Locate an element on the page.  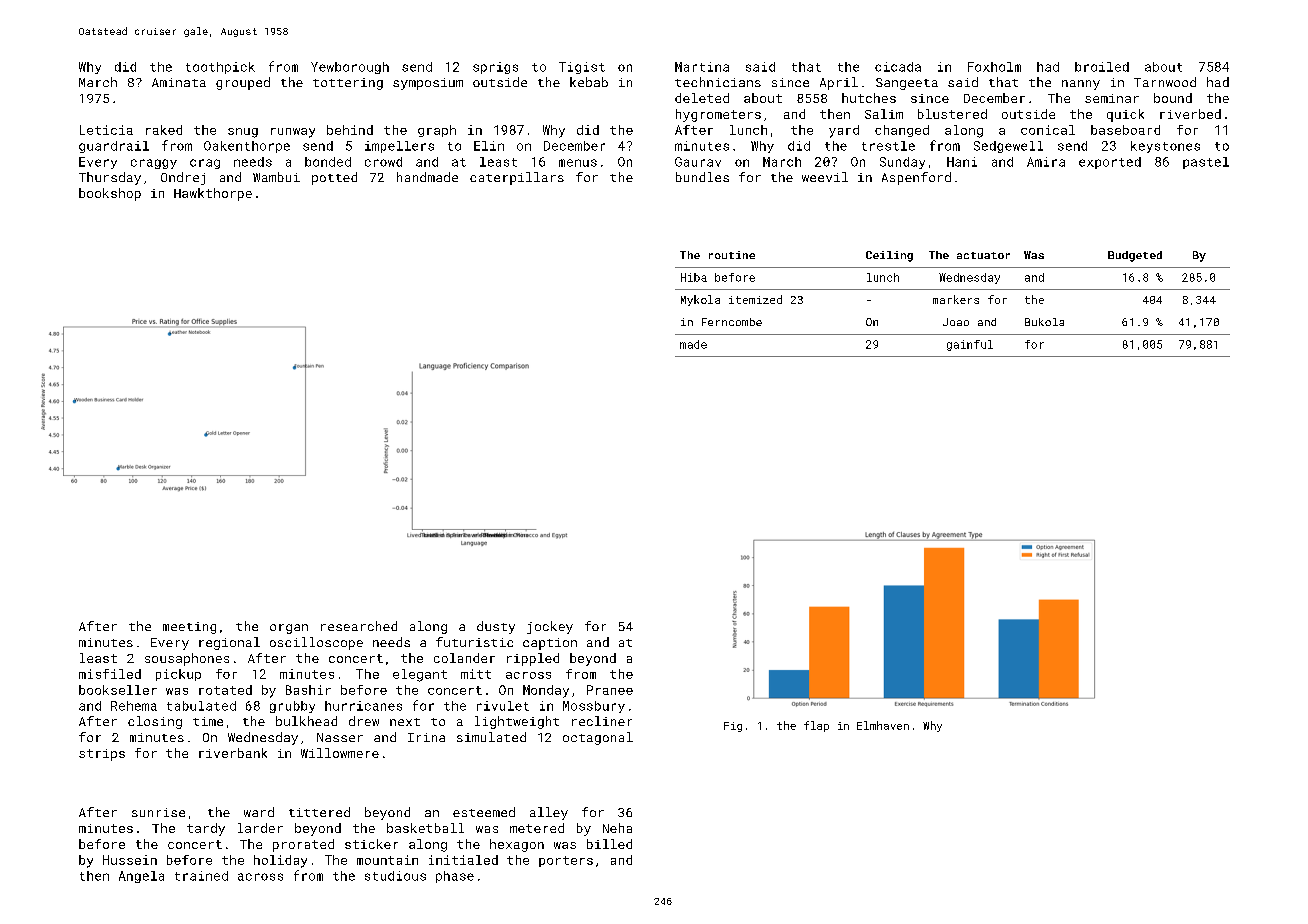
potted is located at coordinates (334, 178).
